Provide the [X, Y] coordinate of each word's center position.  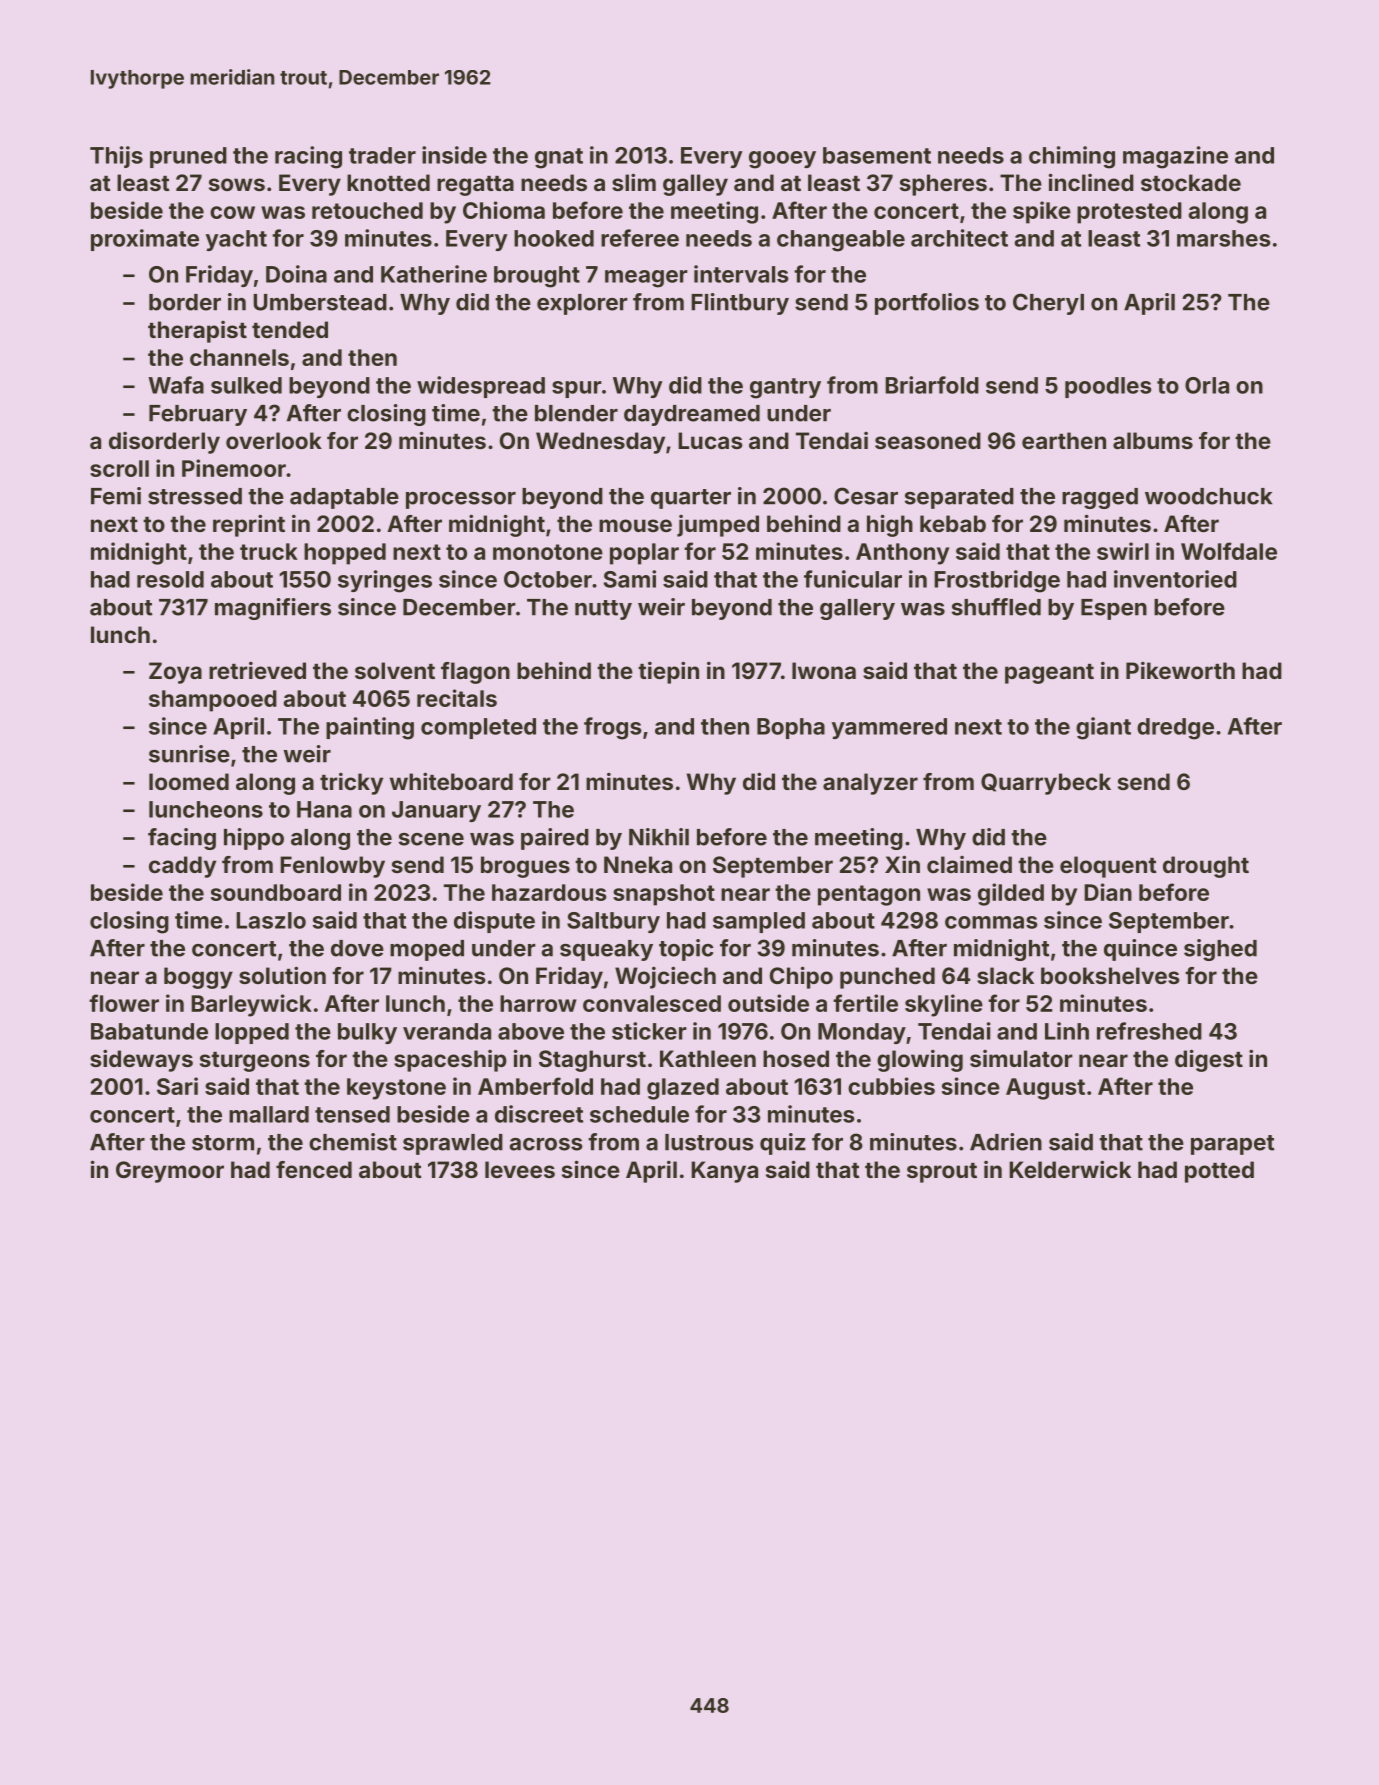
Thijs [116, 157]
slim [634, 182]
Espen [1114, 609]
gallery [857, 609]
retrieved [257, 670]
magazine [1175, 157]
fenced [314, 1169]
